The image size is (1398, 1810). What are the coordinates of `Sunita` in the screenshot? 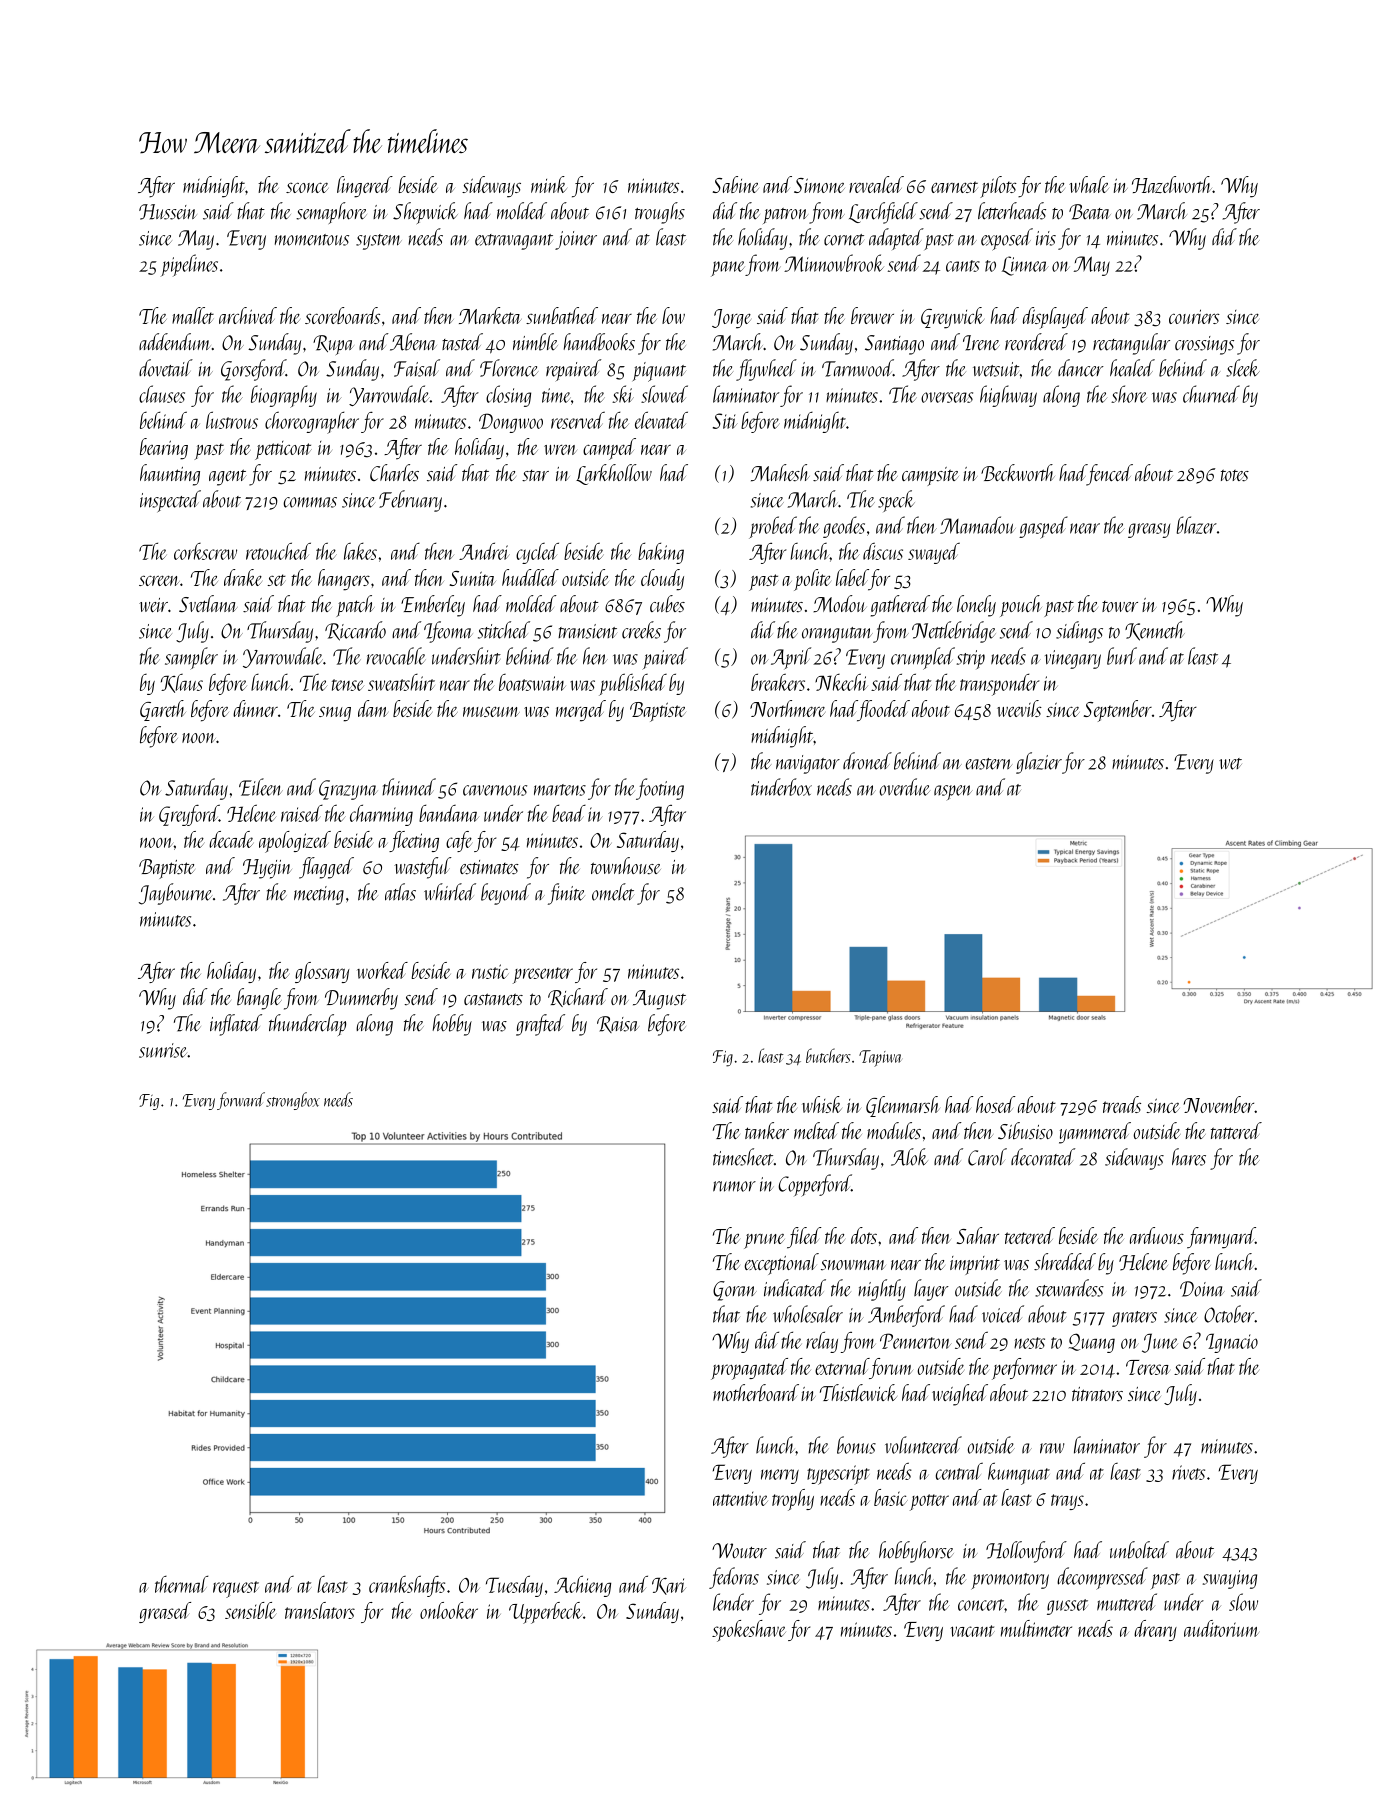 It's located at (472, 578).
